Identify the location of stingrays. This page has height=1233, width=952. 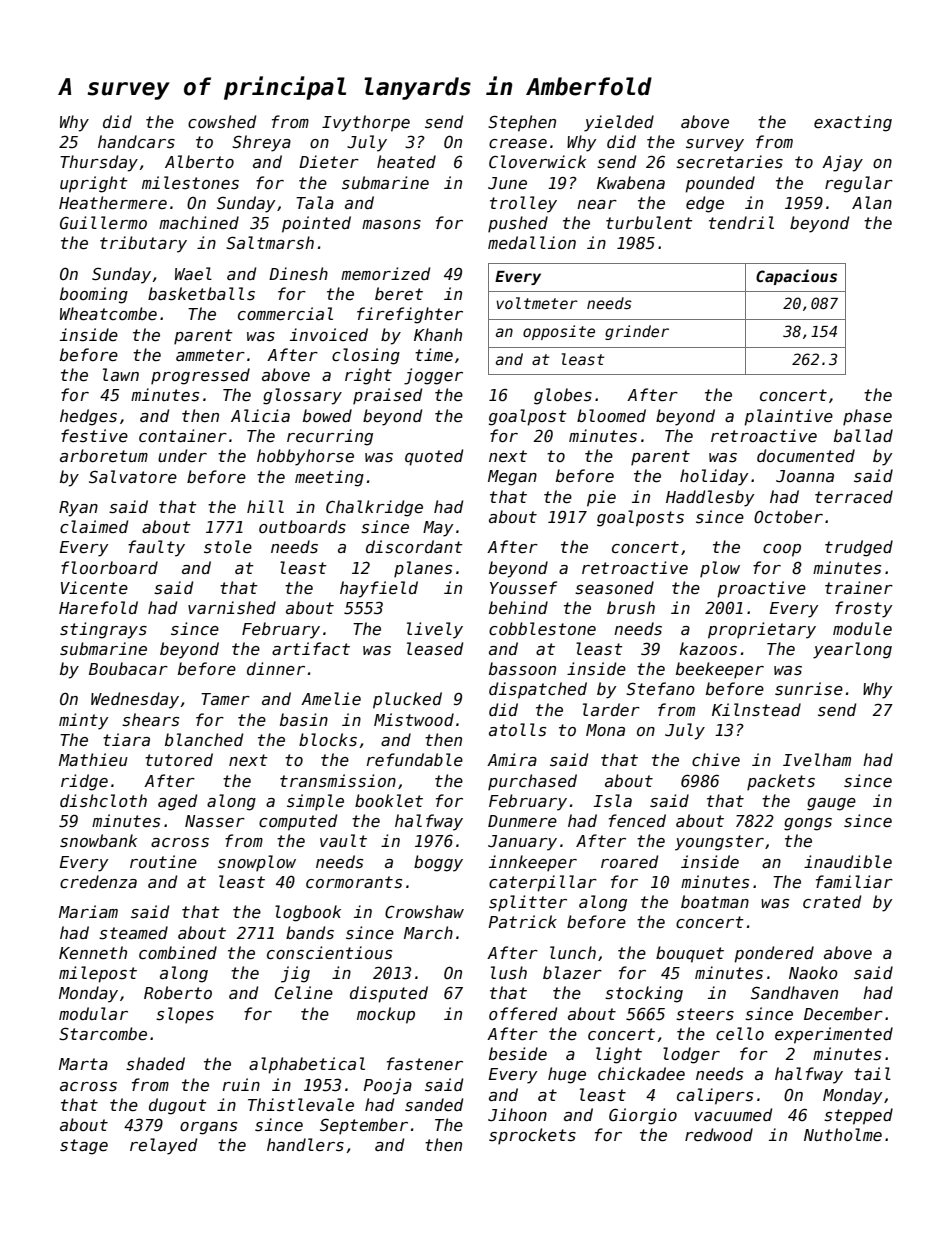
(103, 630).
